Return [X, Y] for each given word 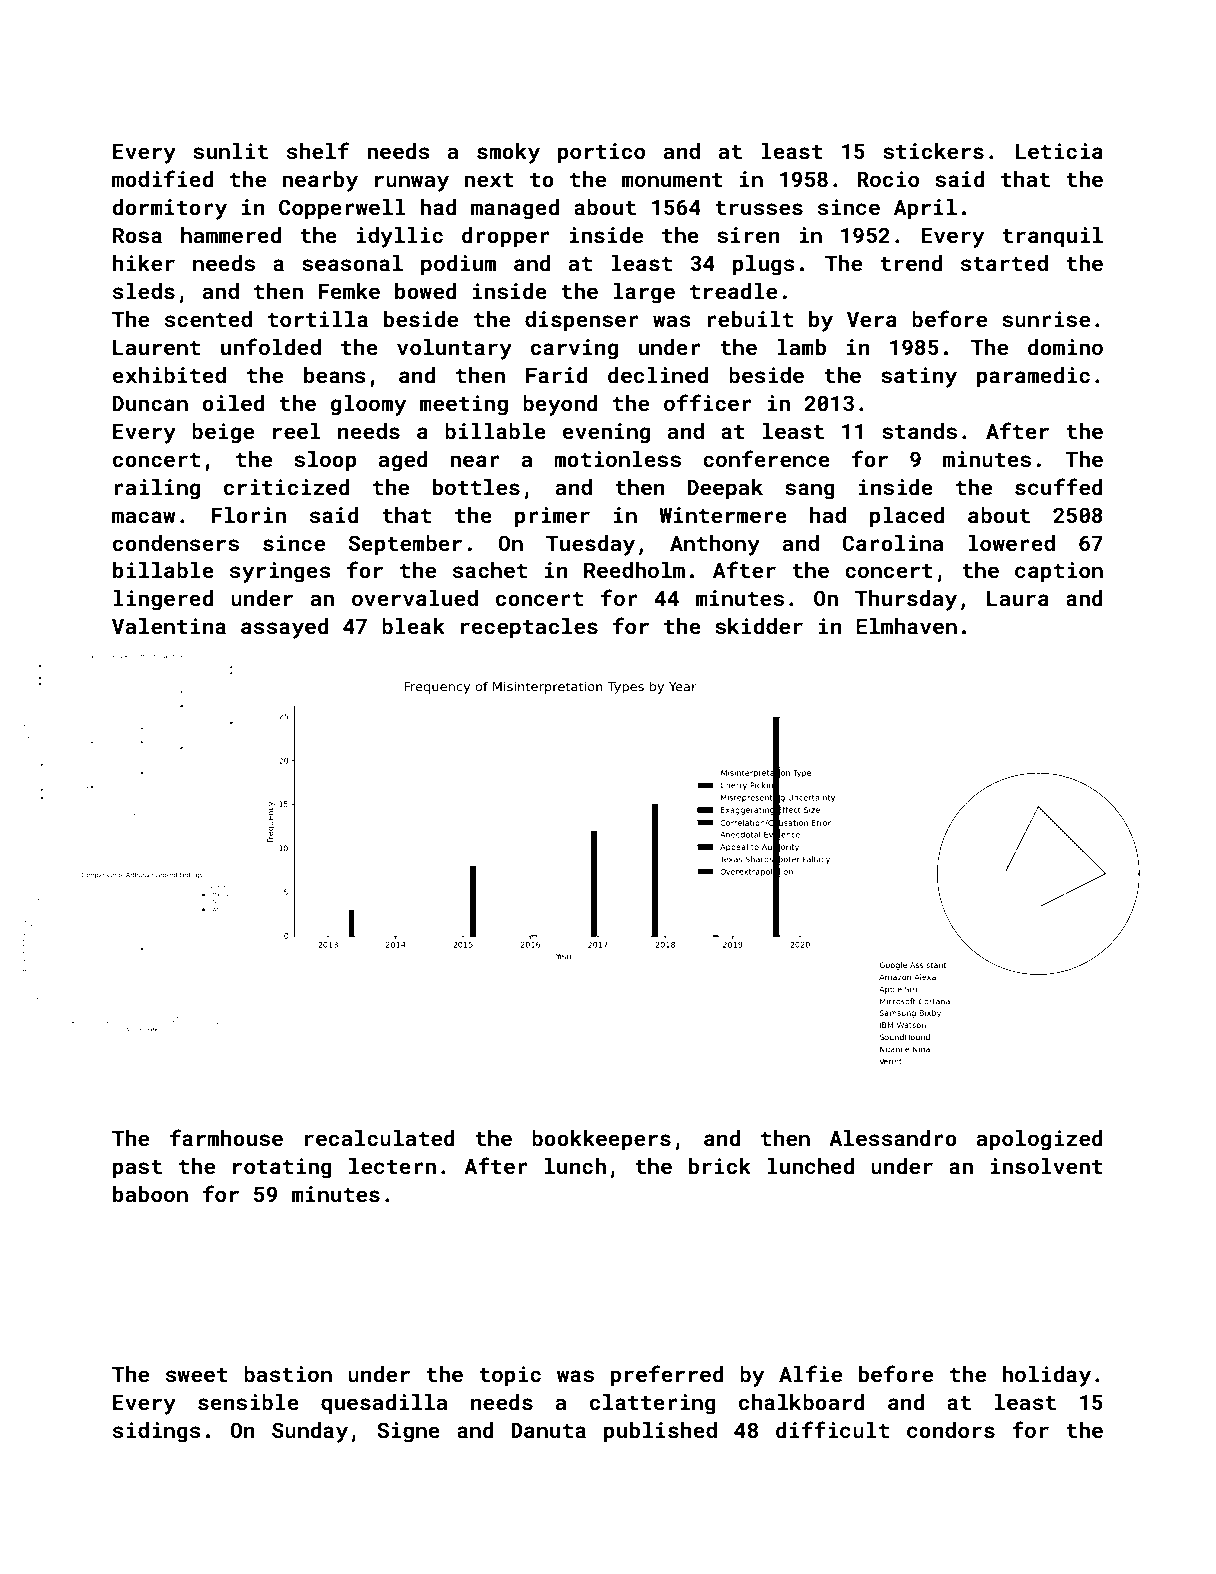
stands [919, 431]
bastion [288, 1374]
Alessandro [893, 1138]
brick [720, 1166]
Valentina [169, 626]
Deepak [725, 489]
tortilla [318, 319]
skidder [759, 626]
